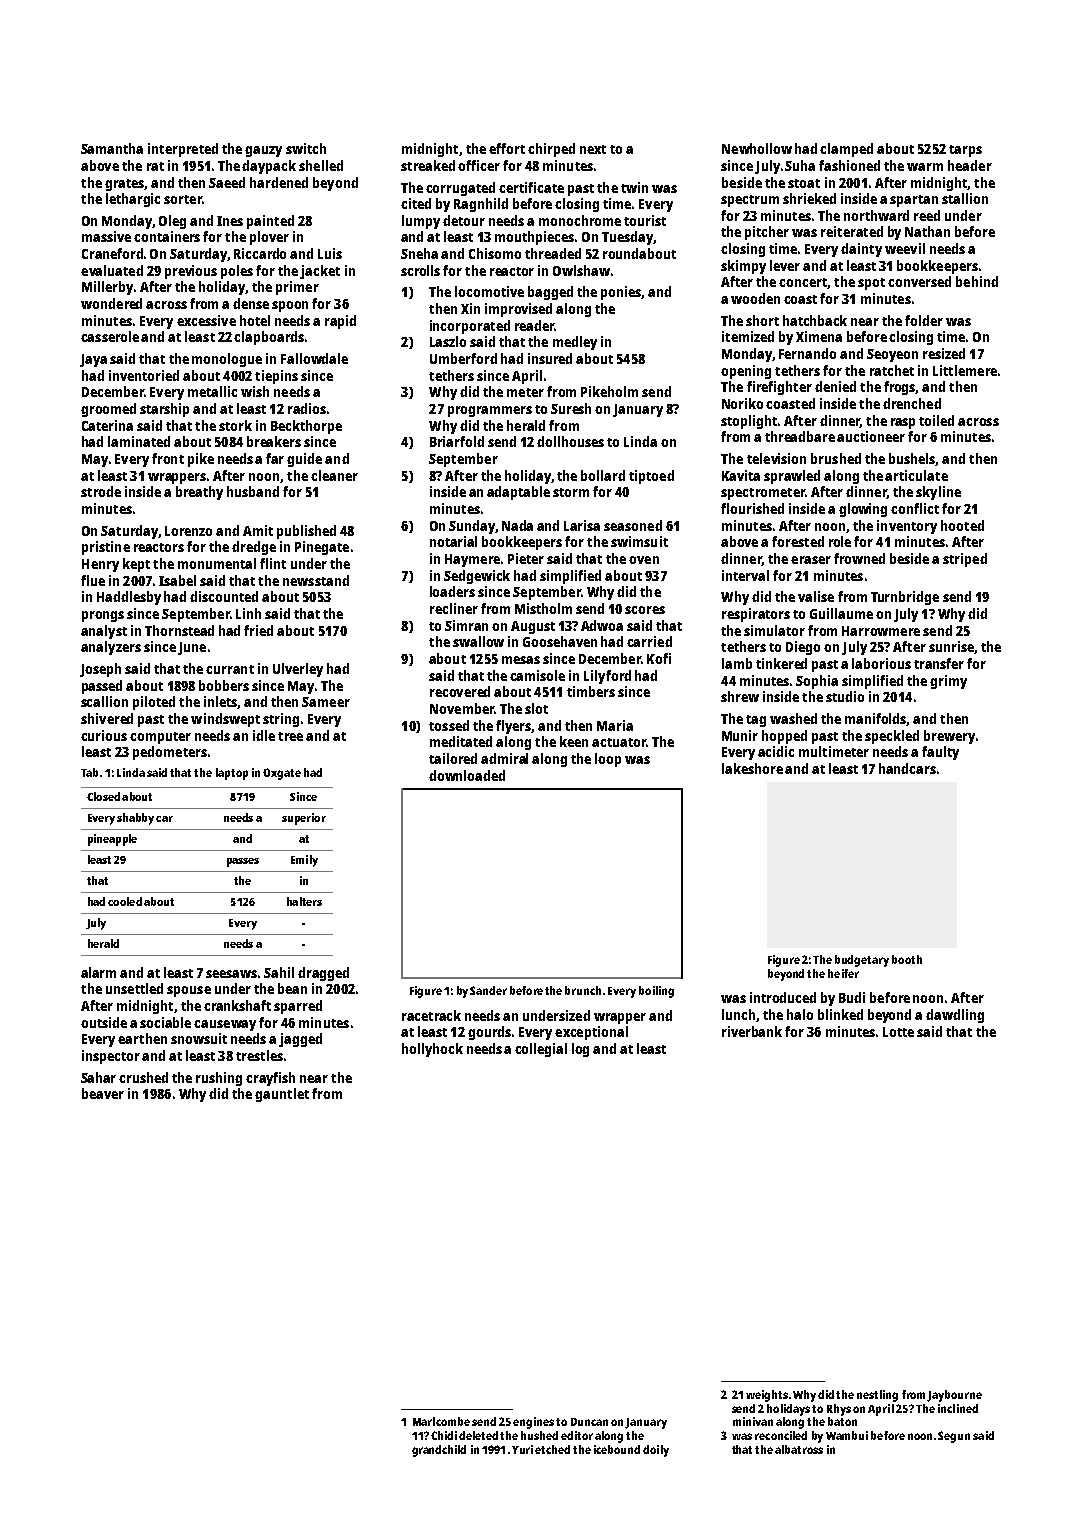  What do you see at coordinates (634, 187) in the screenshot?
I see `twin` at bounding box center [634, 187].
